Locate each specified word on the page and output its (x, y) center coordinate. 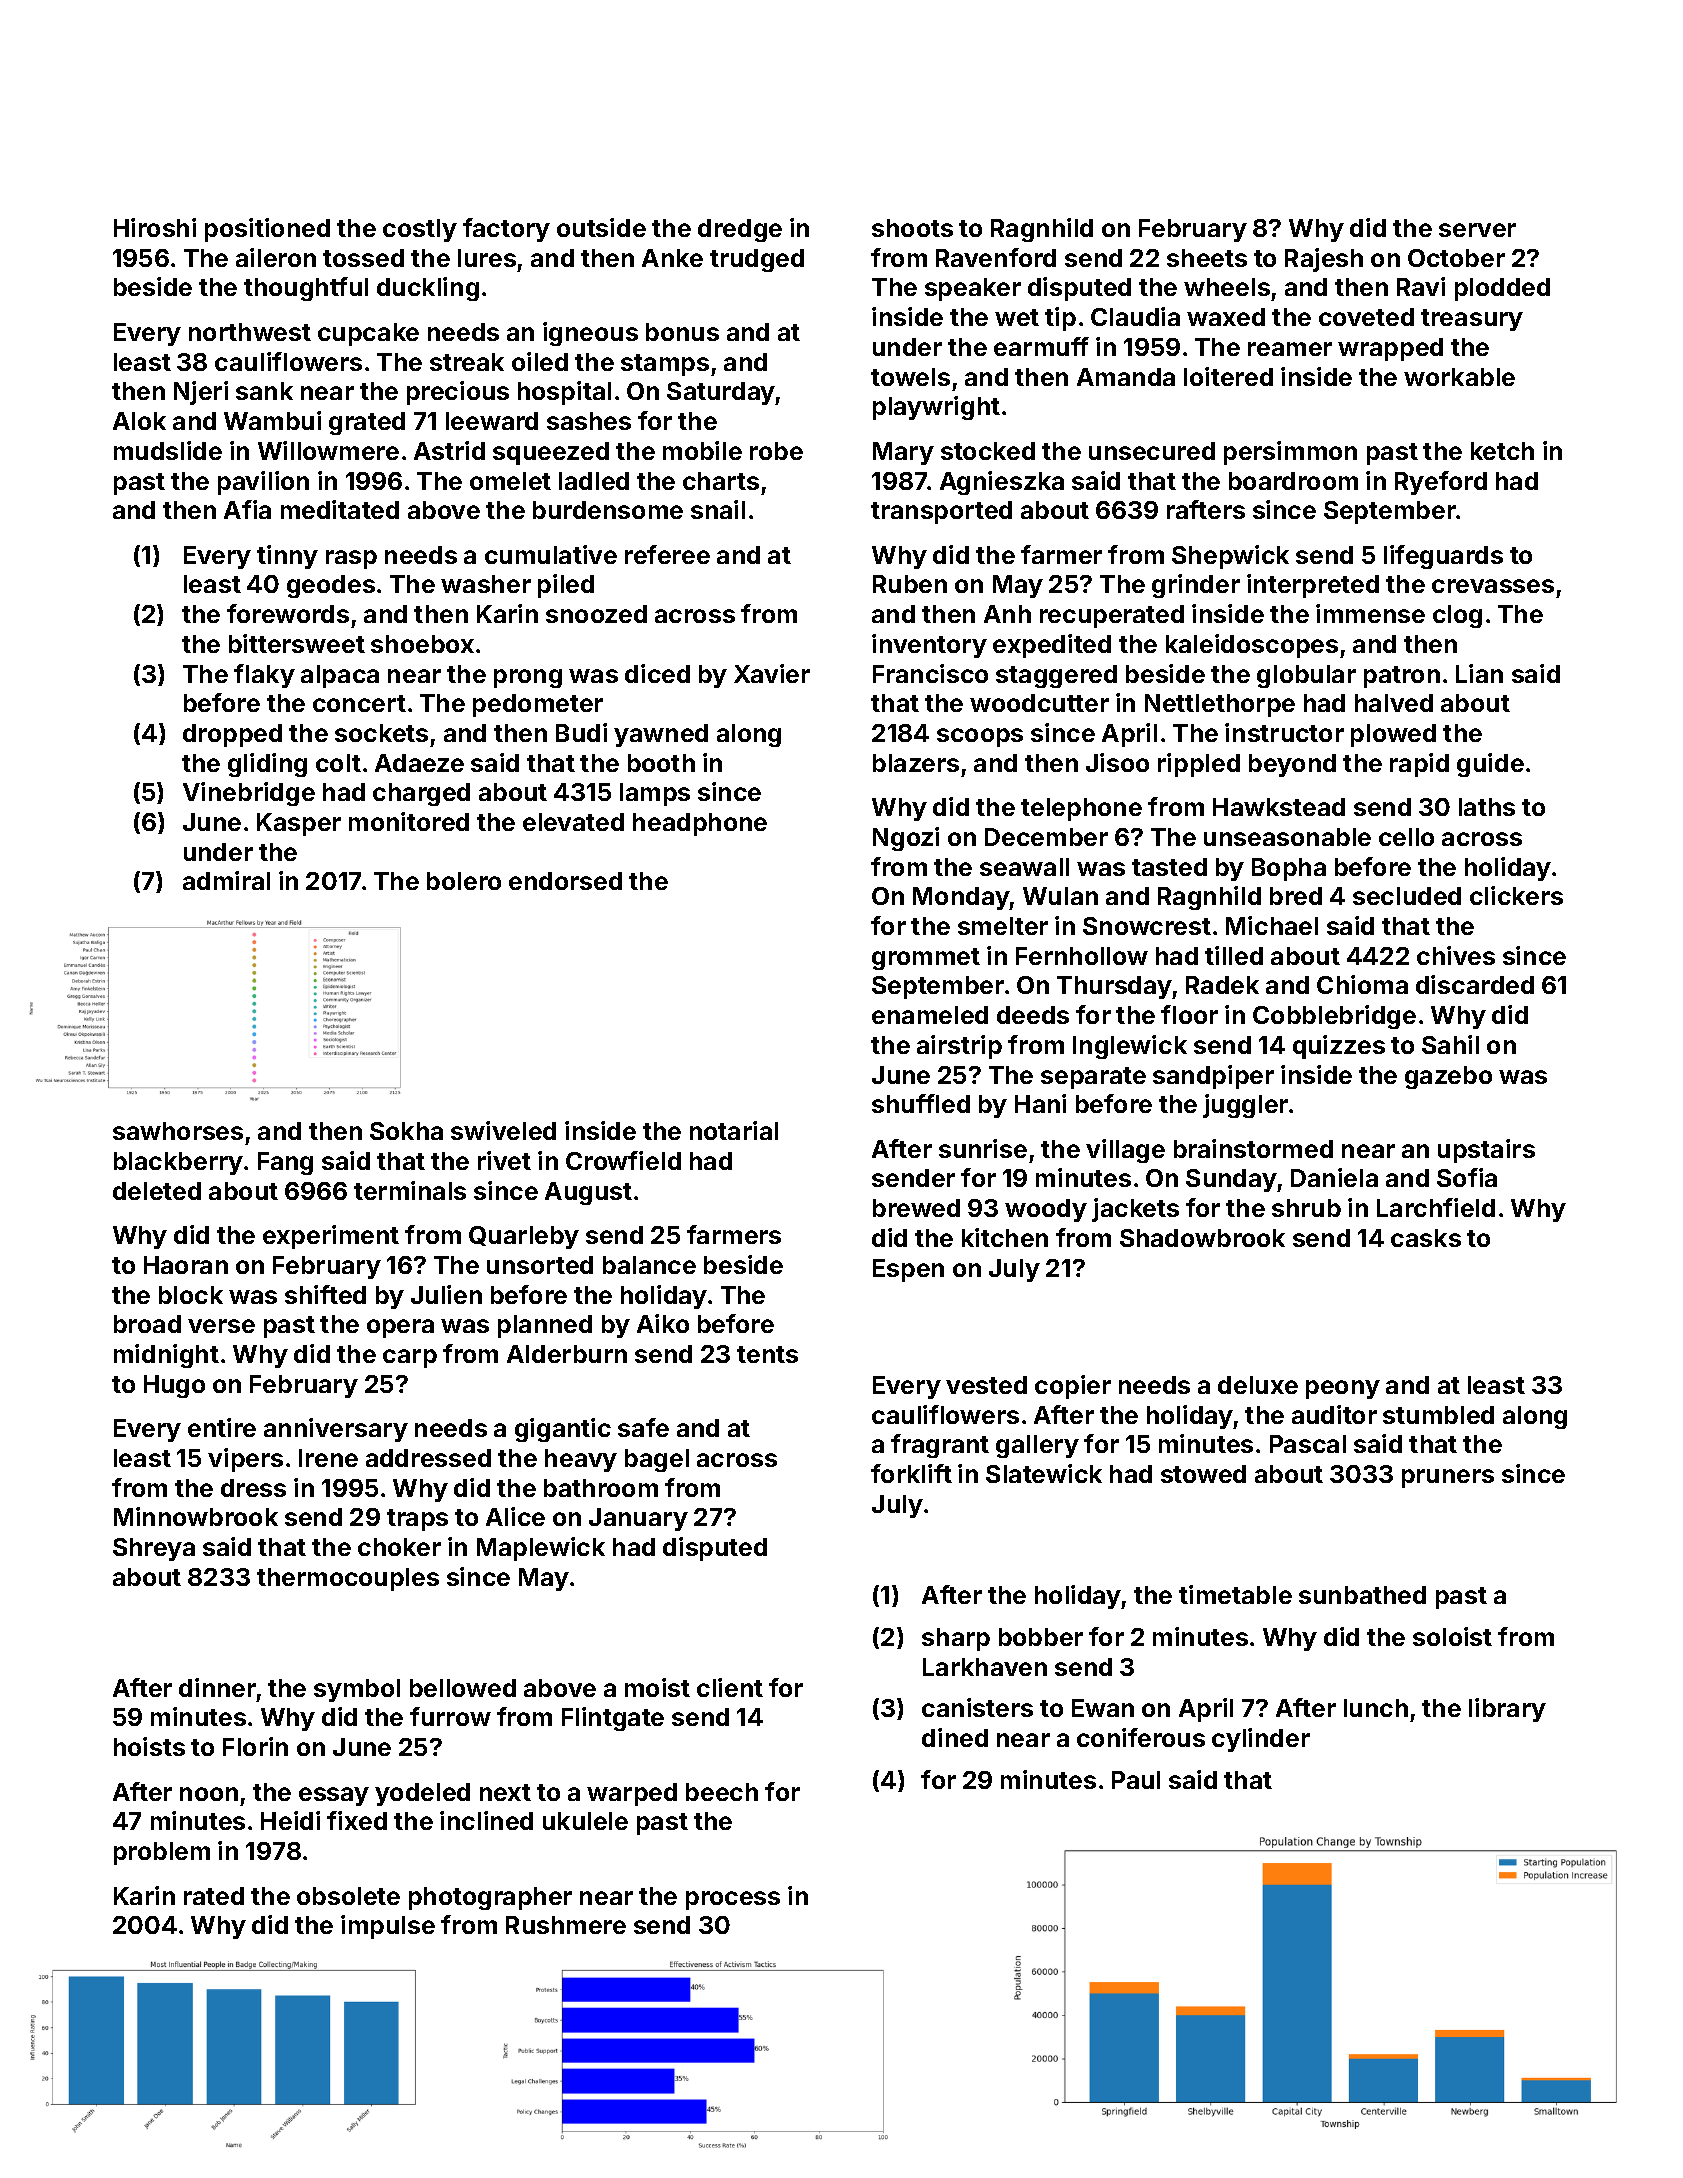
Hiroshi (155, 227)
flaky (264, 676)
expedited (1052, 646)
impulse (388, 1927)
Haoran (186, 1265)
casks (1426, 1238)
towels (910, 377)
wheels (1227, 287)
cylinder (1261, 1740)
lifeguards (1443, 557)
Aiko (663, 1323)
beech (722, 1792)
